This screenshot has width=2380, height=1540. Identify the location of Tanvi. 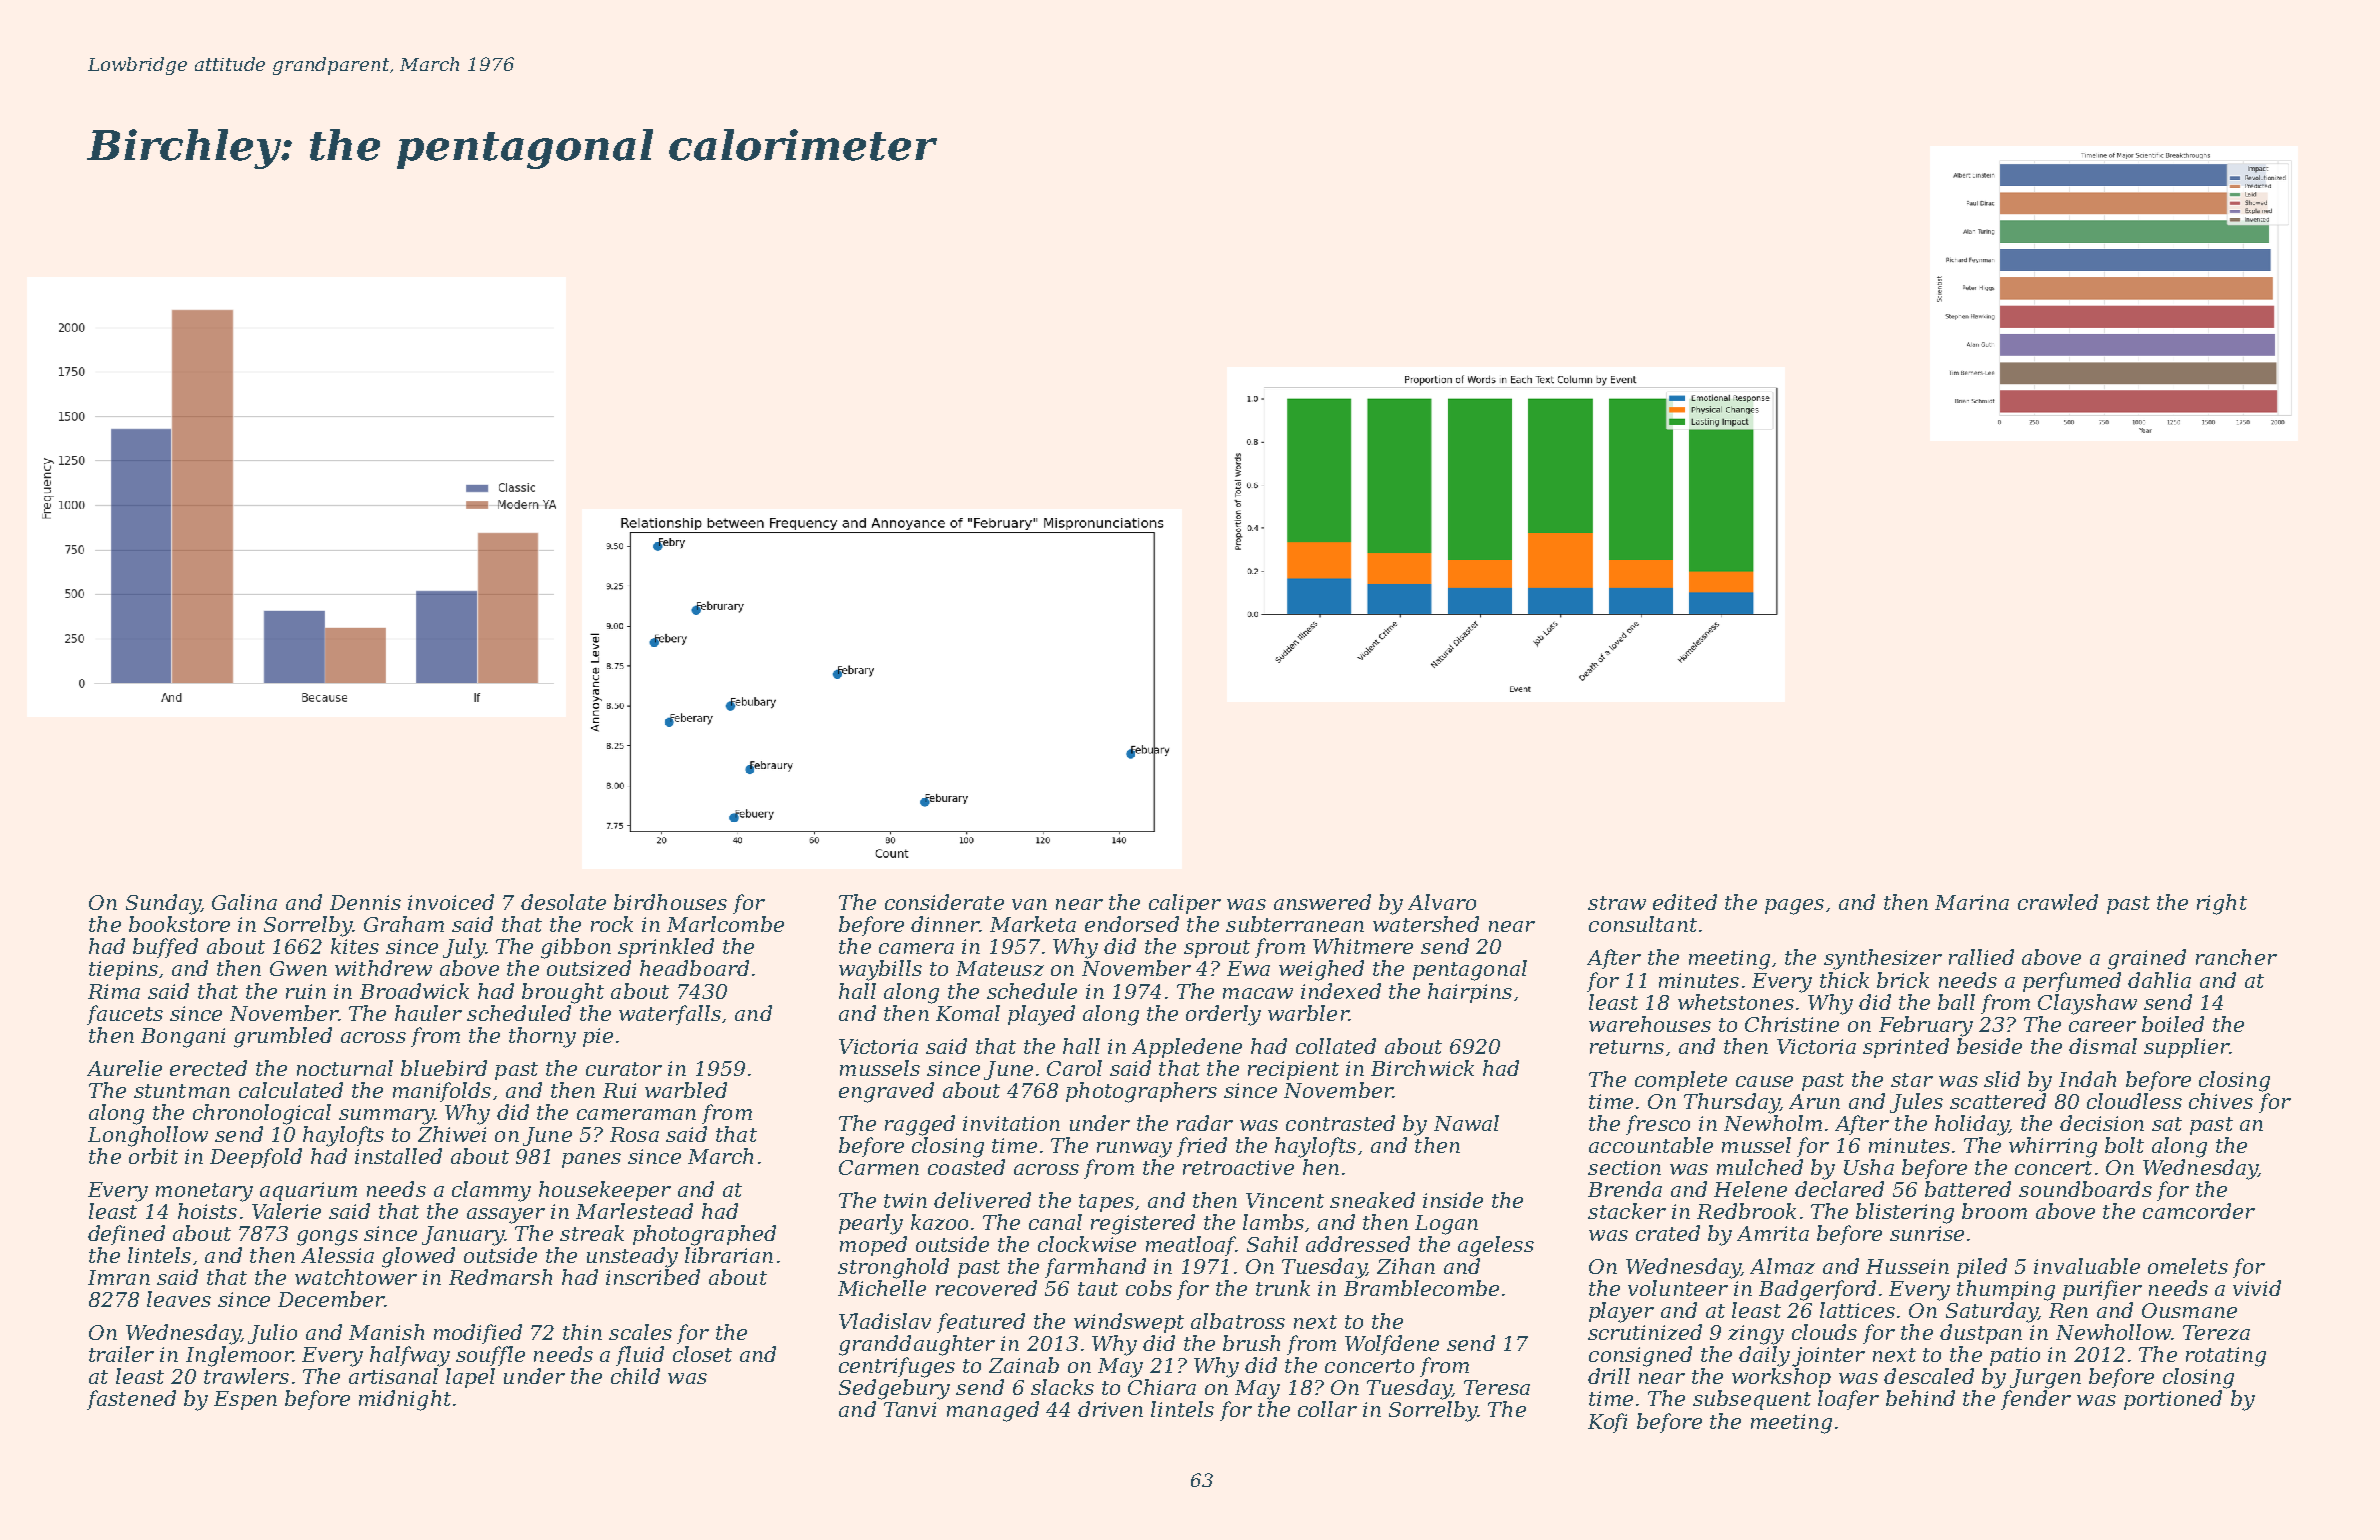
(910, 1409).
